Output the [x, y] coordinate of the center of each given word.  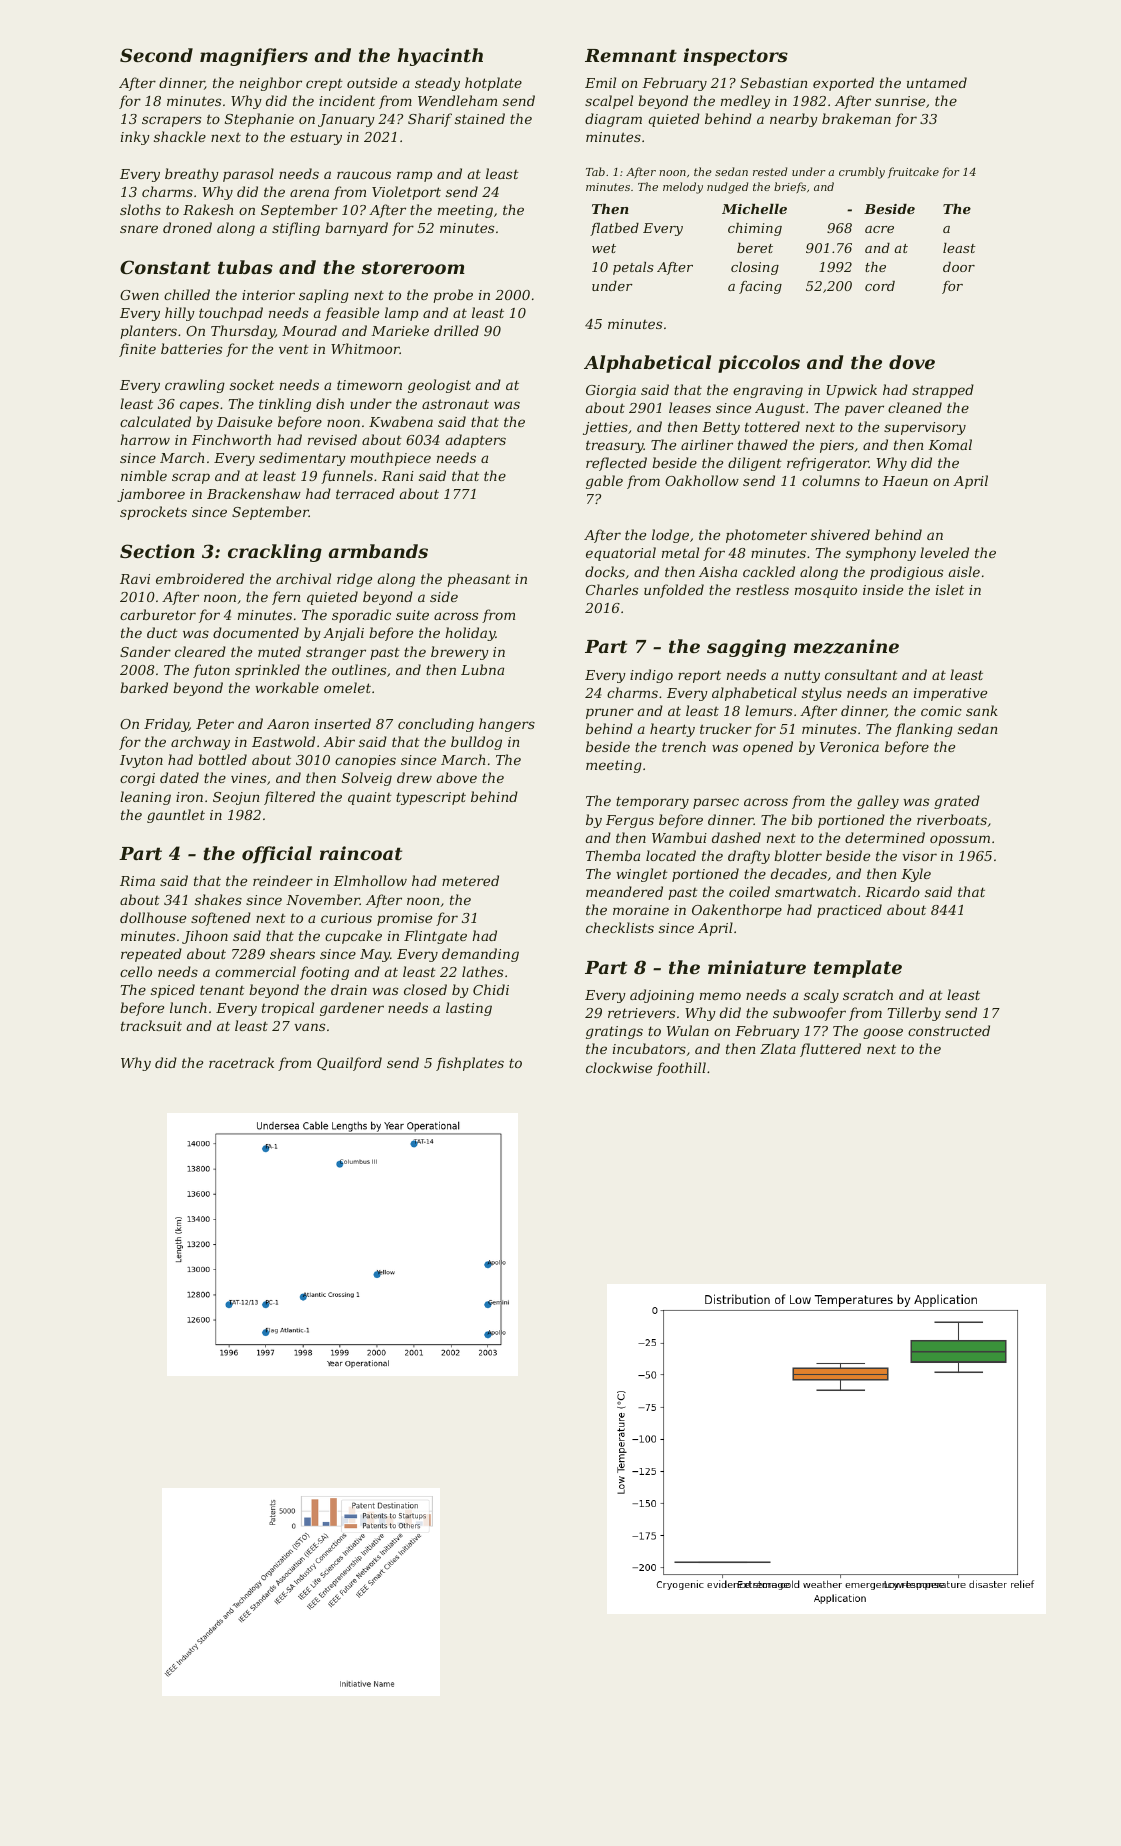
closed [425, 989]
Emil [600, 82]
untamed [937, 82]
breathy [192, 175]
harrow [145, 439]
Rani [398, 476]
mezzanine [846, 646]
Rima [137, 881]
